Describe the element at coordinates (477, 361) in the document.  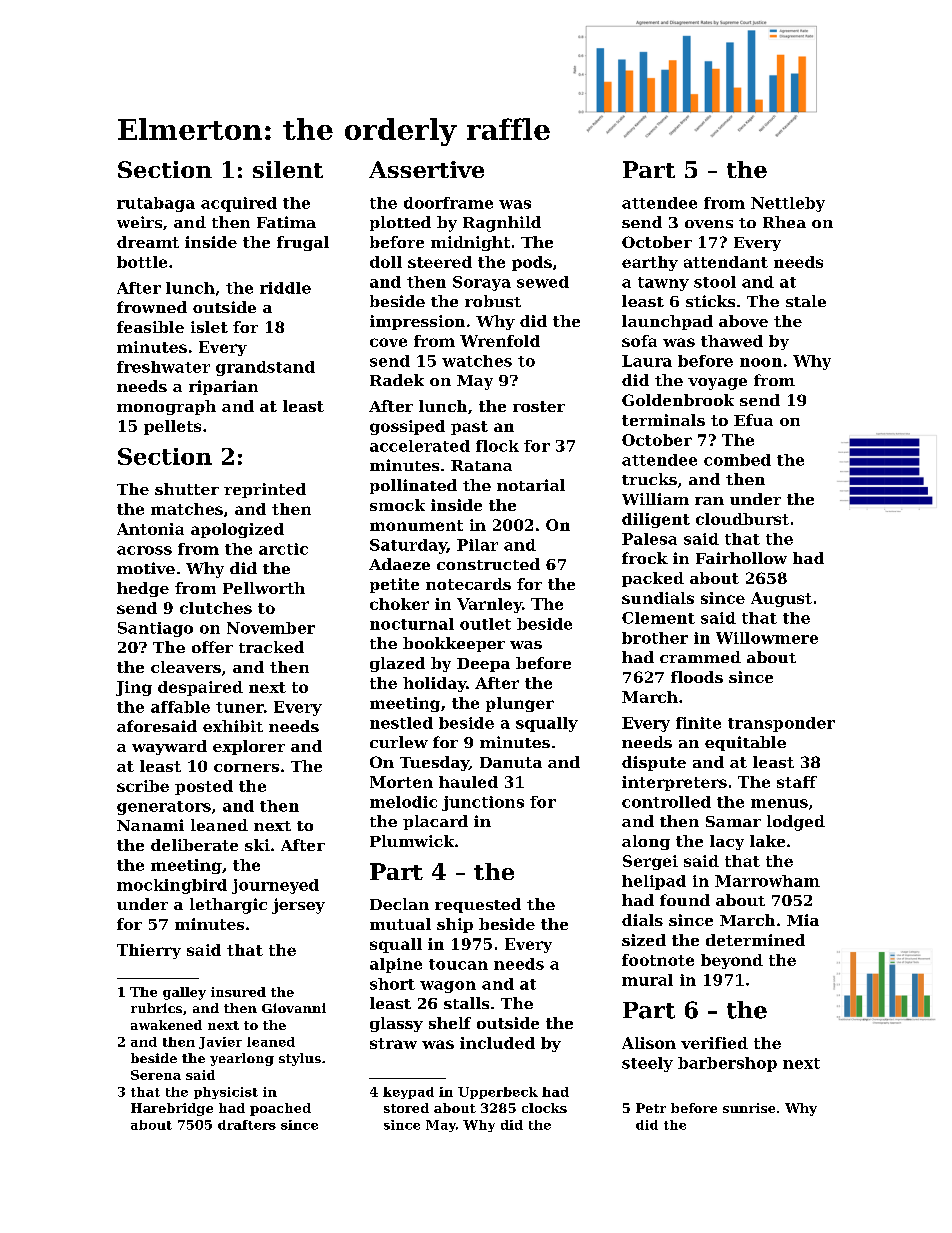
I see `watches` at that location.
